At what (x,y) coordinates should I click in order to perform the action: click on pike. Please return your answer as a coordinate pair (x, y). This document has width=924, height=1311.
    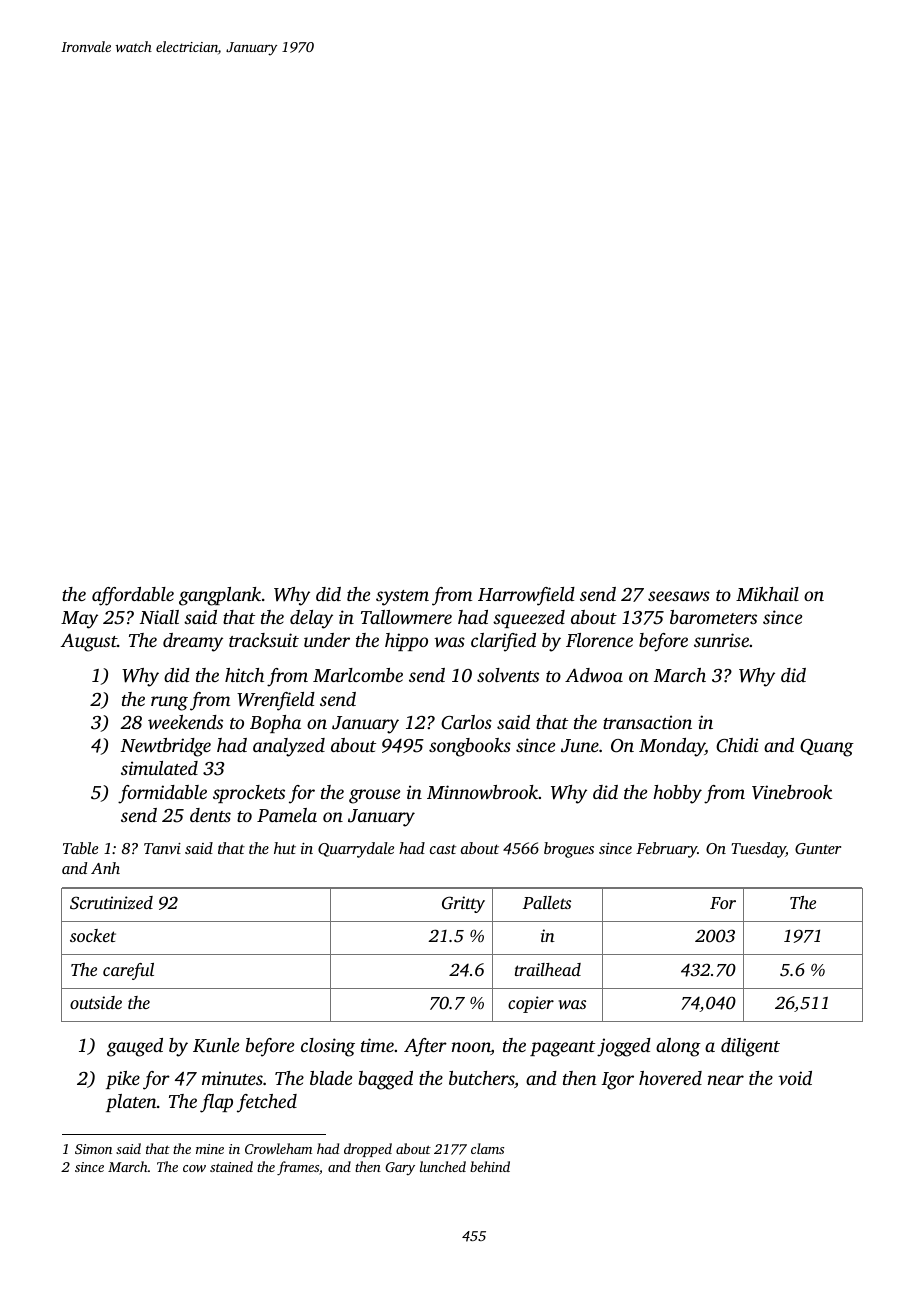
    Looking at the image, I should click on (123, 1080).
